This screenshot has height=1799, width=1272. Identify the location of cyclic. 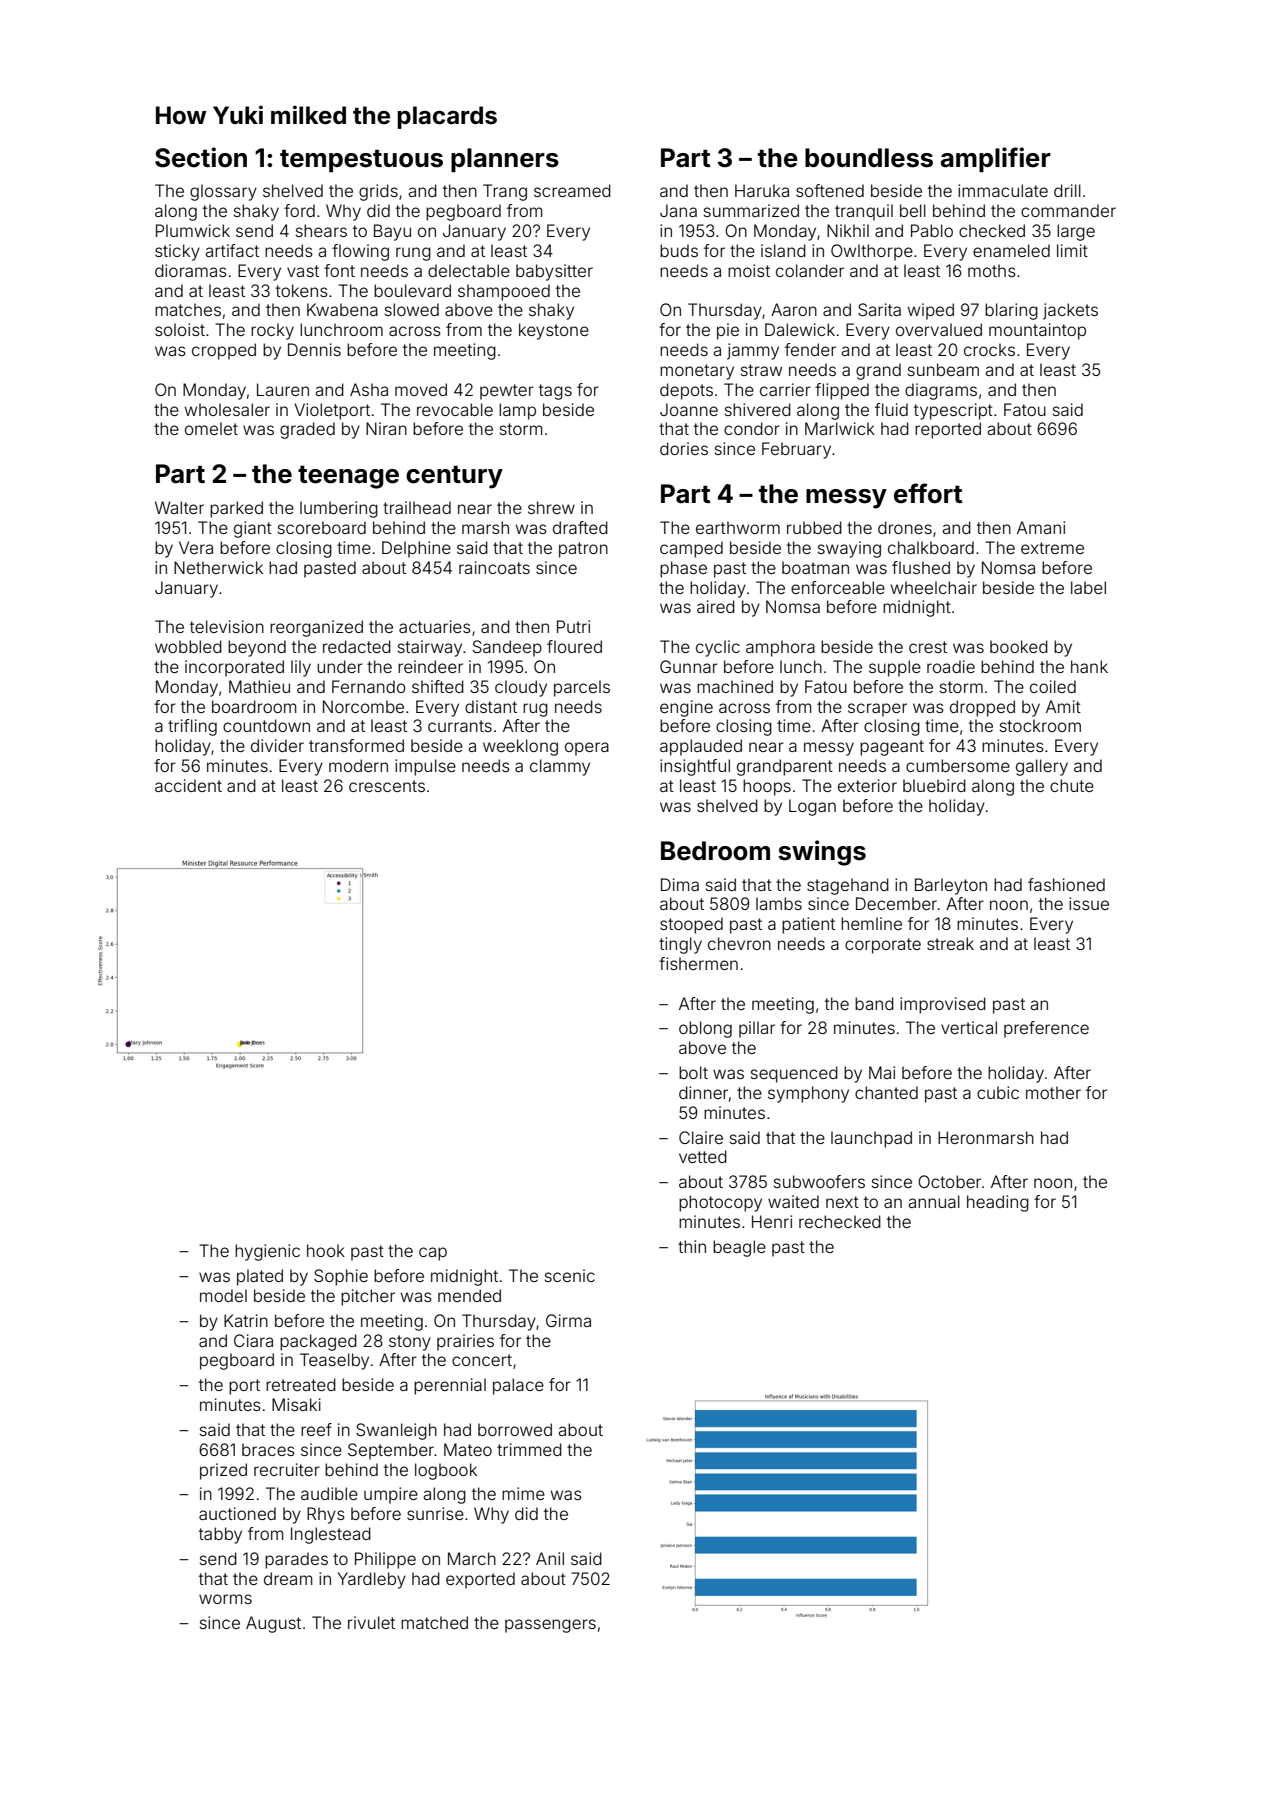
(718, 648).
